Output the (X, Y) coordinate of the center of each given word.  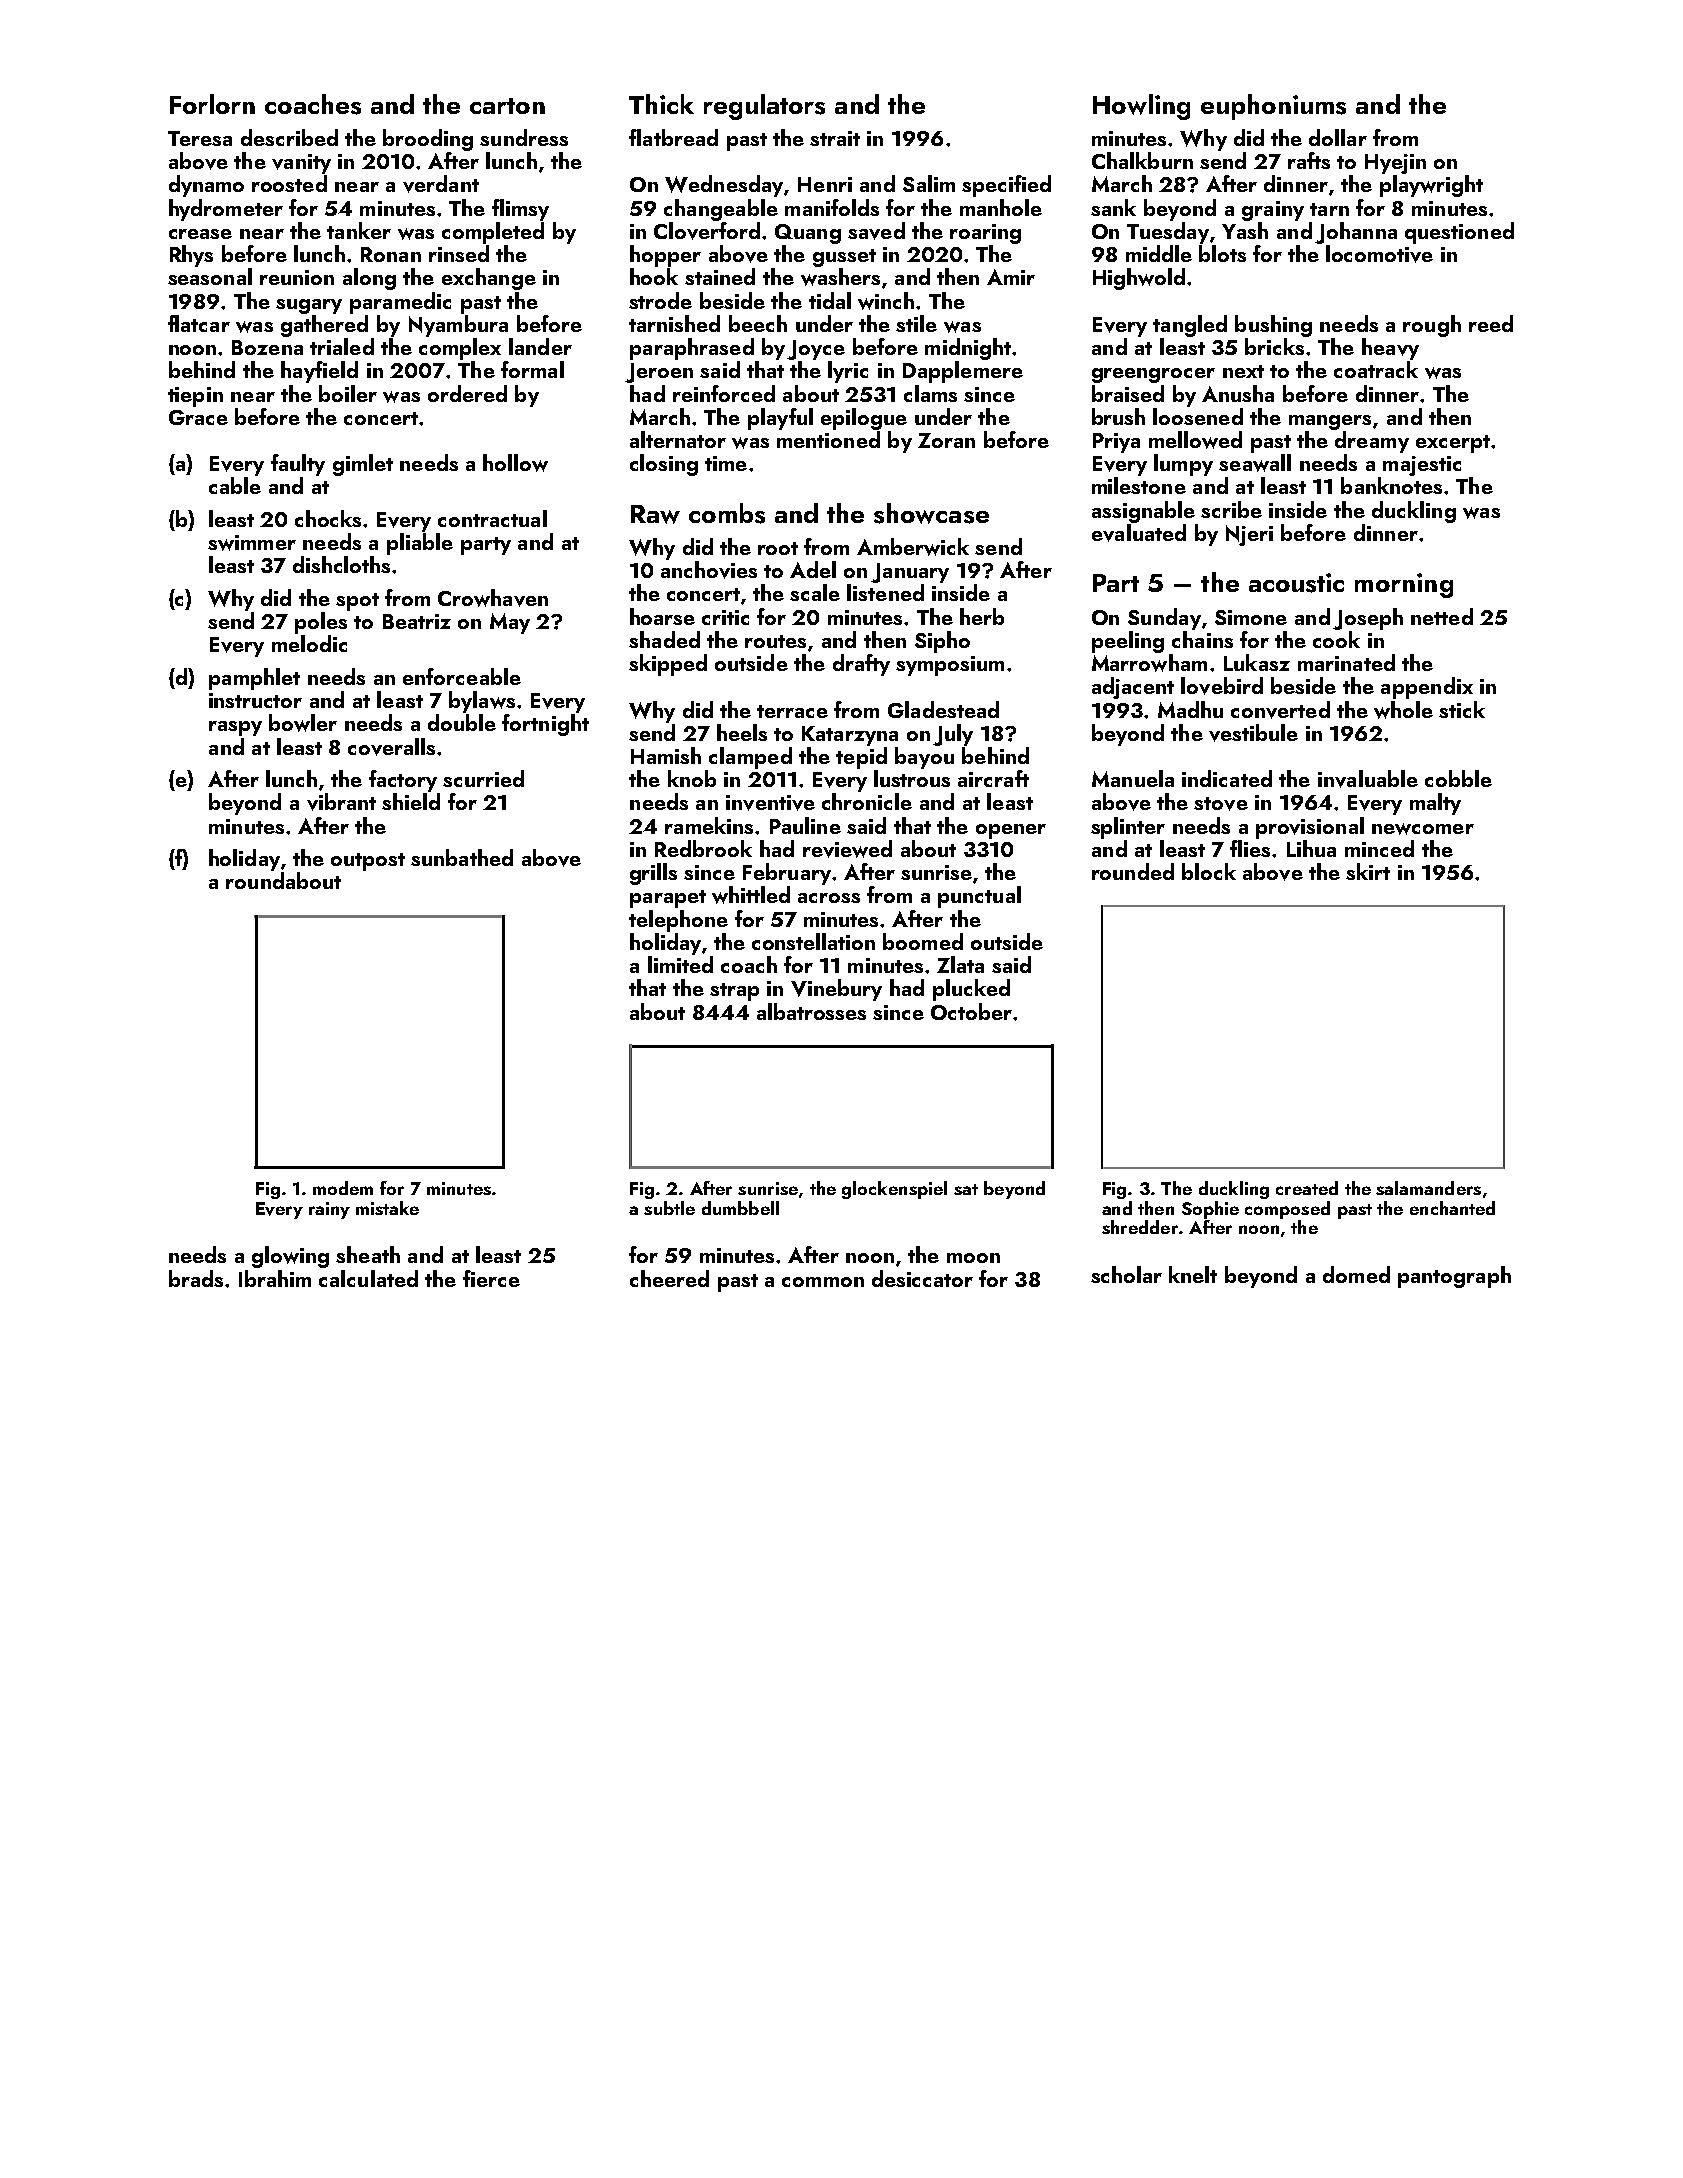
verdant (441, 184)
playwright (1431, 186)
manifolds (832, 207)
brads (196, 1278)
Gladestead (943, 709)
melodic (309, 643)
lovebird (1222, 686)
